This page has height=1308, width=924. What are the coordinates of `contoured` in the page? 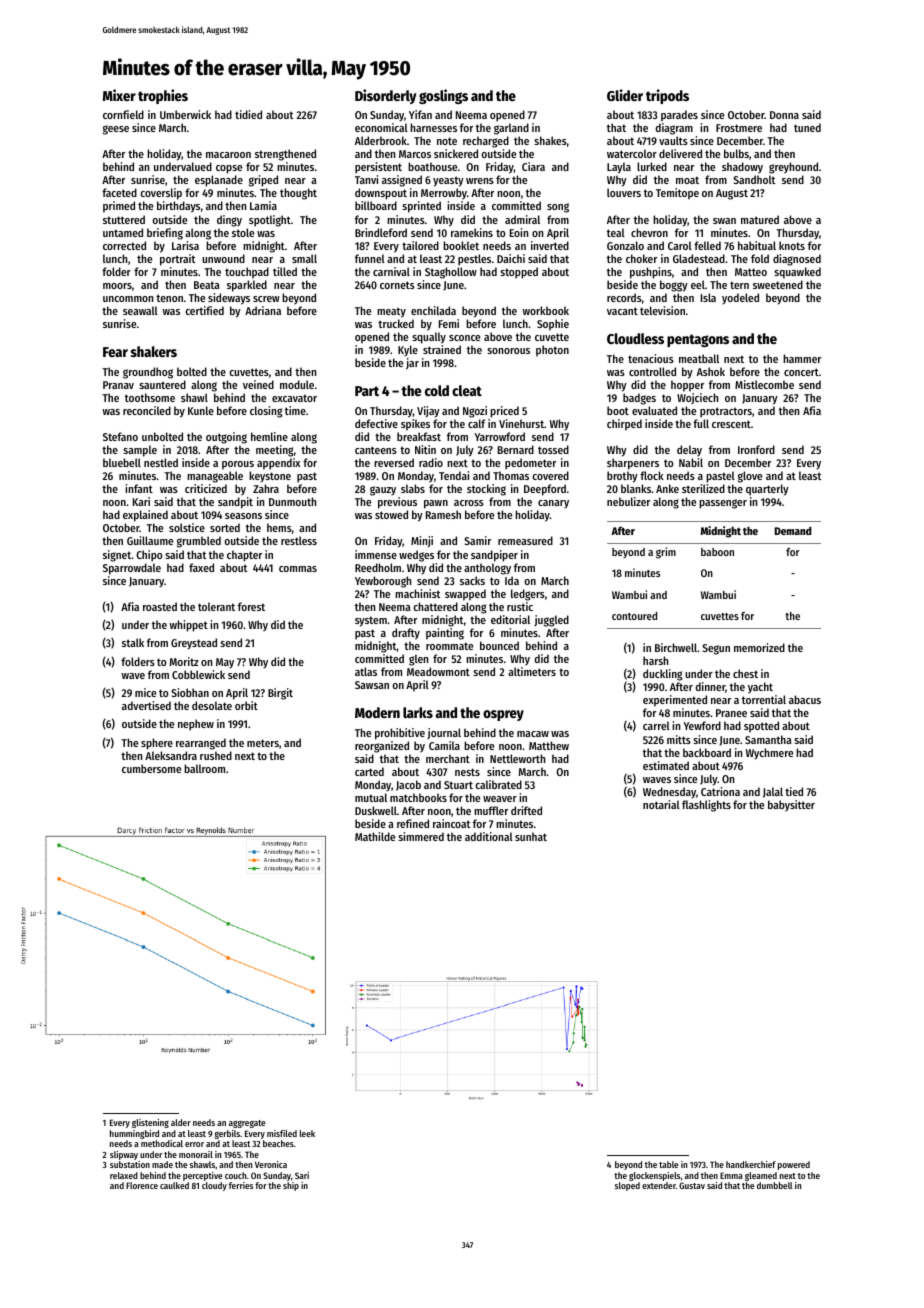 It's located at (634, 616).
